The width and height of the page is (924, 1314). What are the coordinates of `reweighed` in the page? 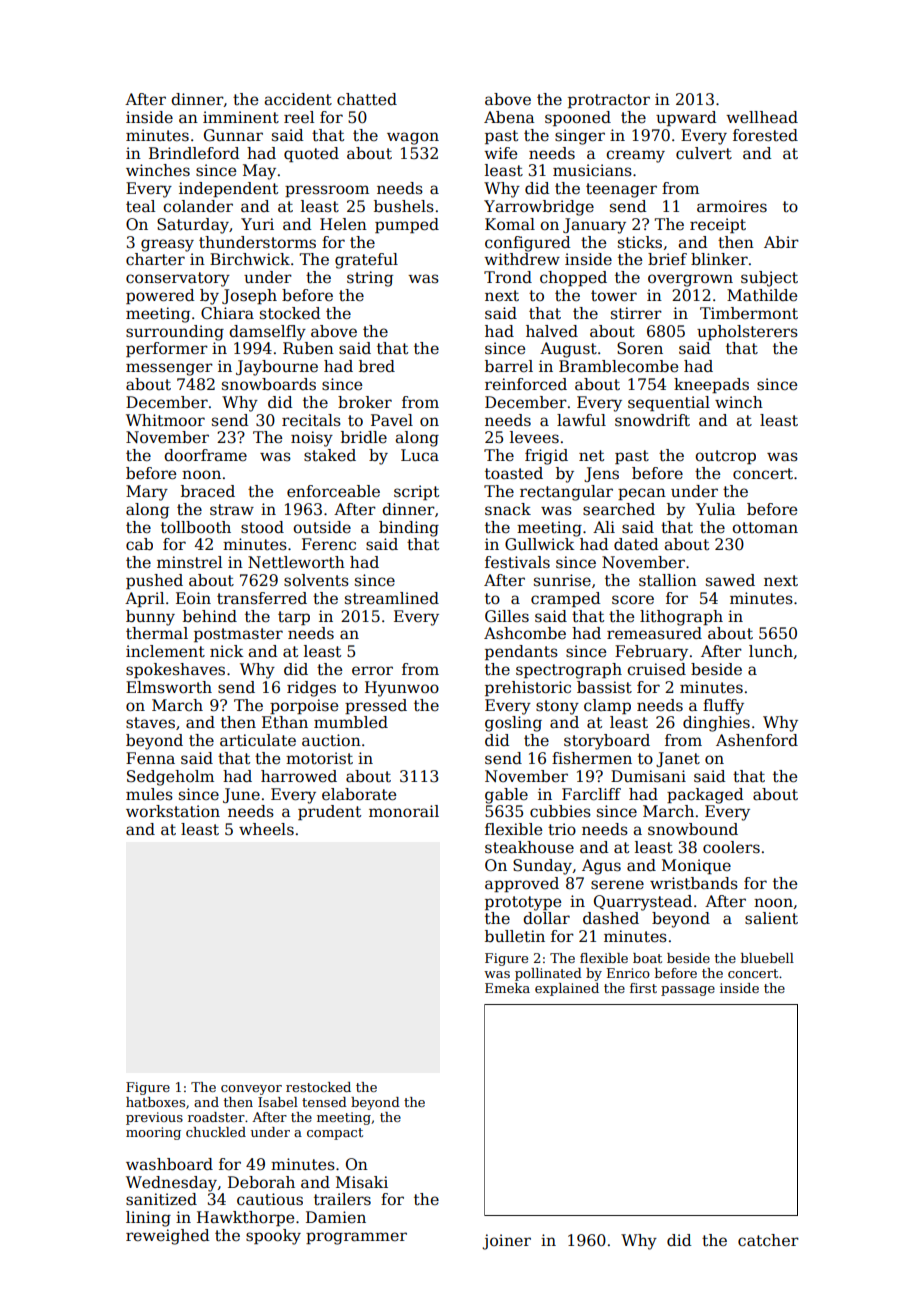 It's located at (167, 1237).
